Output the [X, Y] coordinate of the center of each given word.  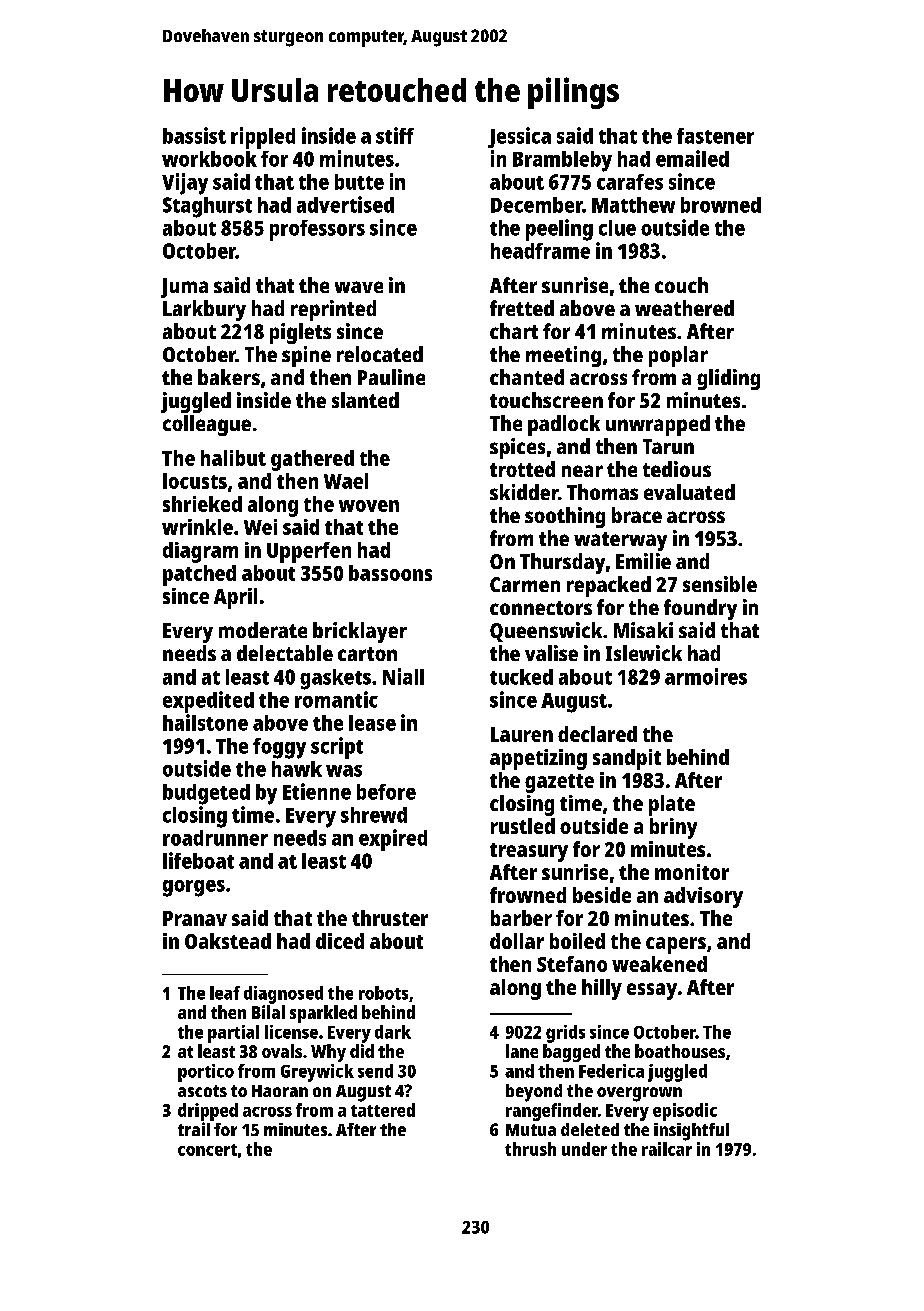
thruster [390, 918]
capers [676, 945]
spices [517, 448]
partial [233, 1034]
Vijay [185, 184]
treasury [529, 852]
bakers [229, 377]
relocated [380, 354]
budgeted [206, 794]
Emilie [643, 561]
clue [617, 228]
